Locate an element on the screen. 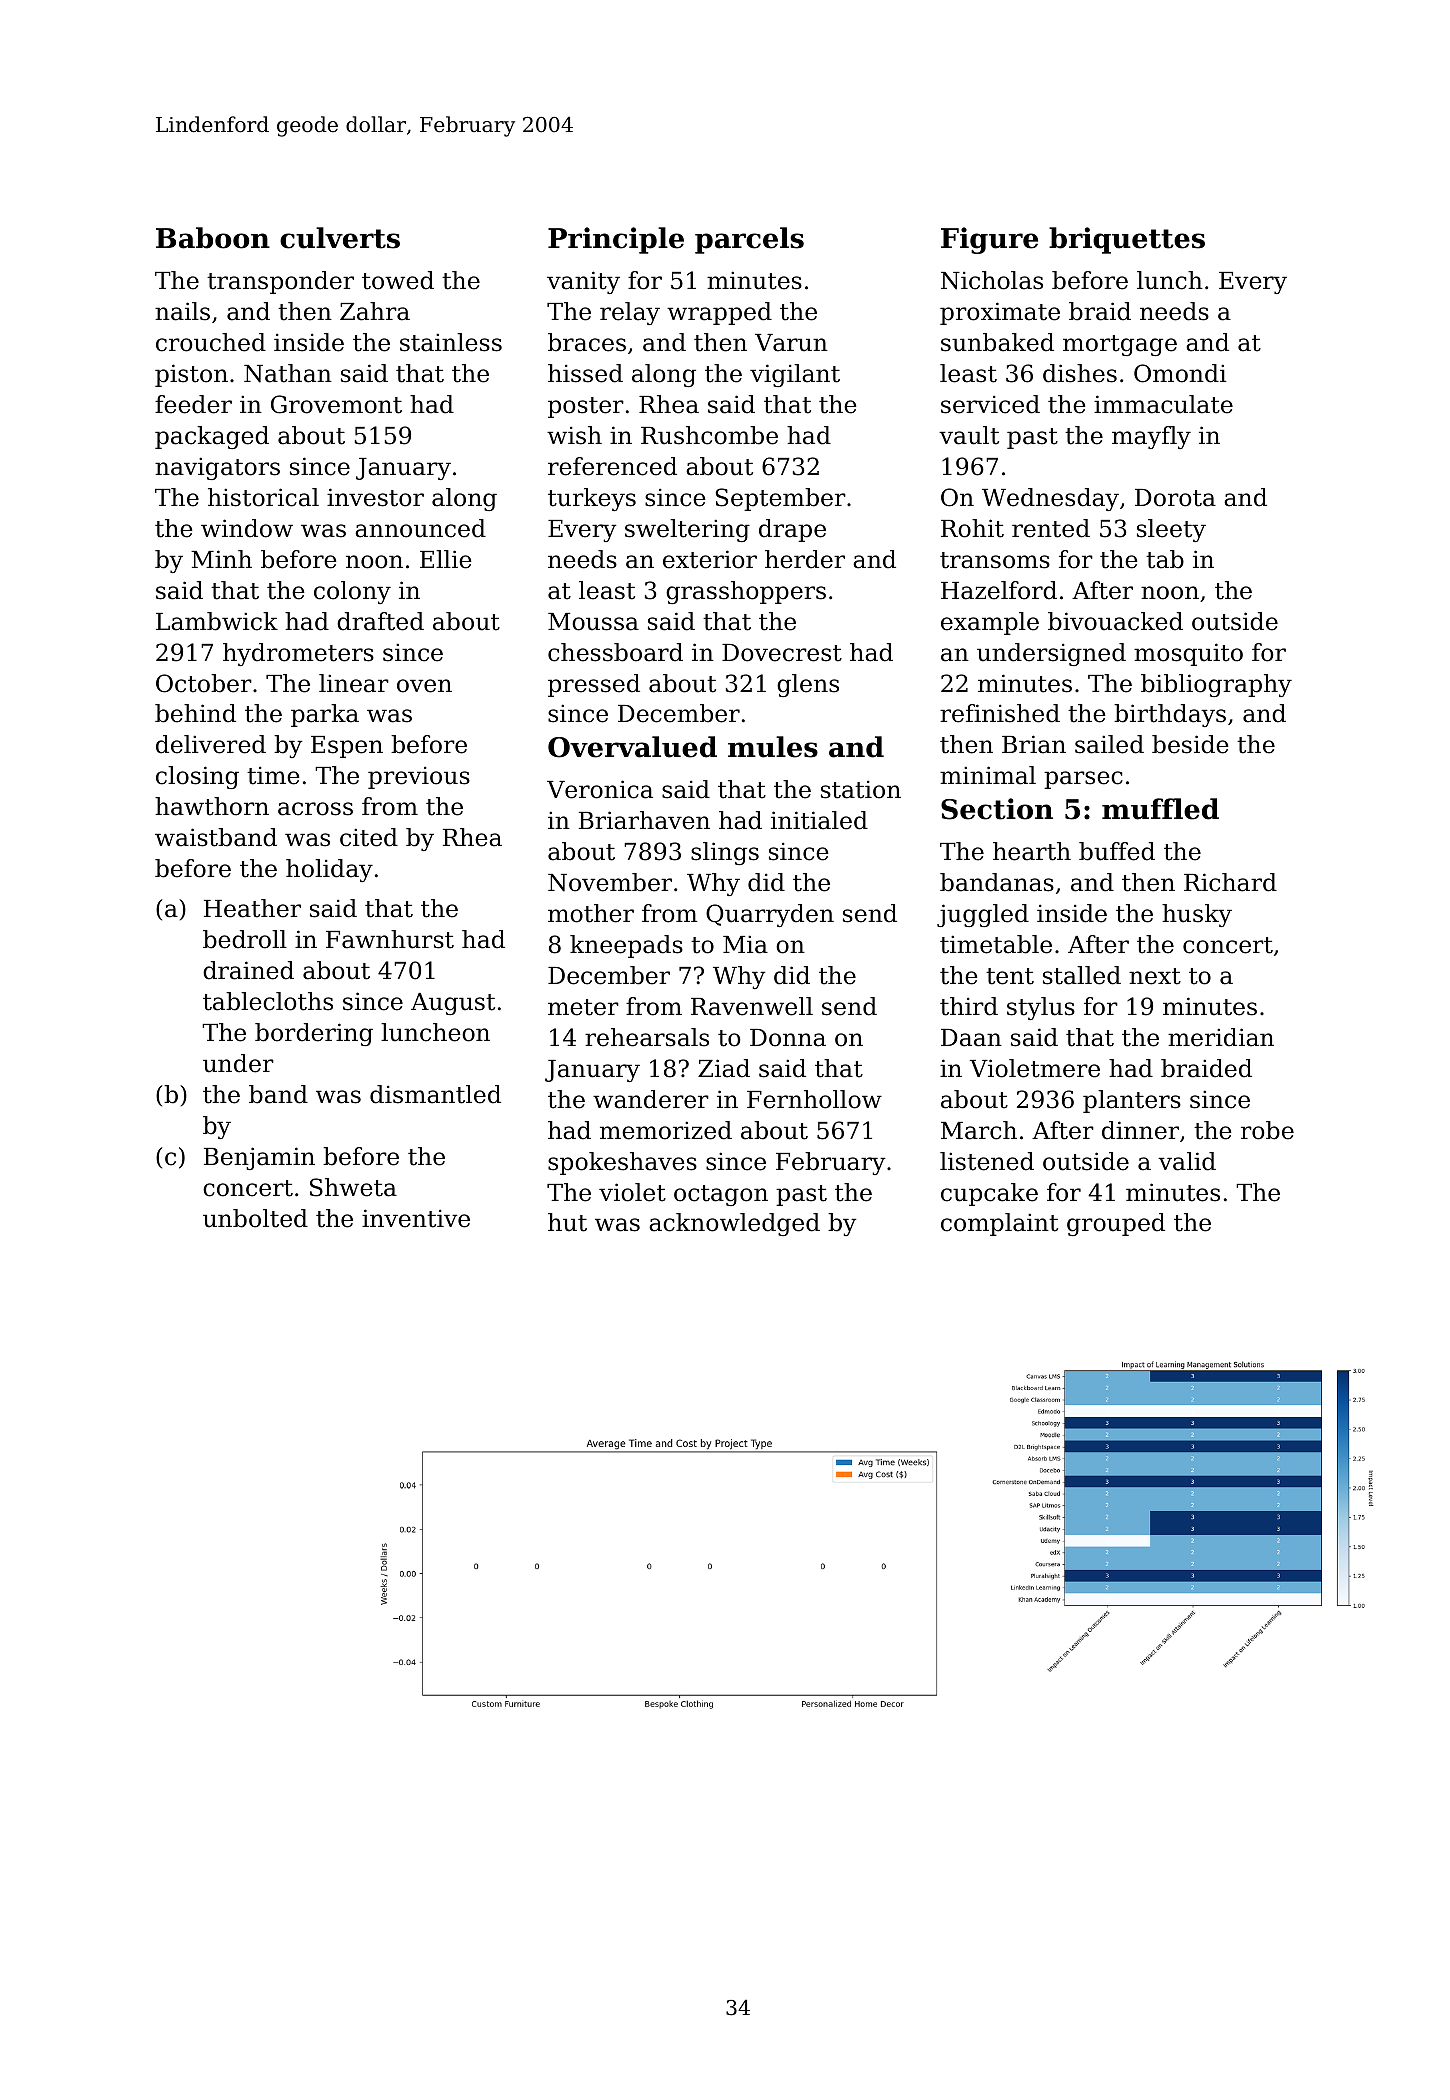 The image size is (1450, 2100). Baboon is located at coordinates (213, 238).
